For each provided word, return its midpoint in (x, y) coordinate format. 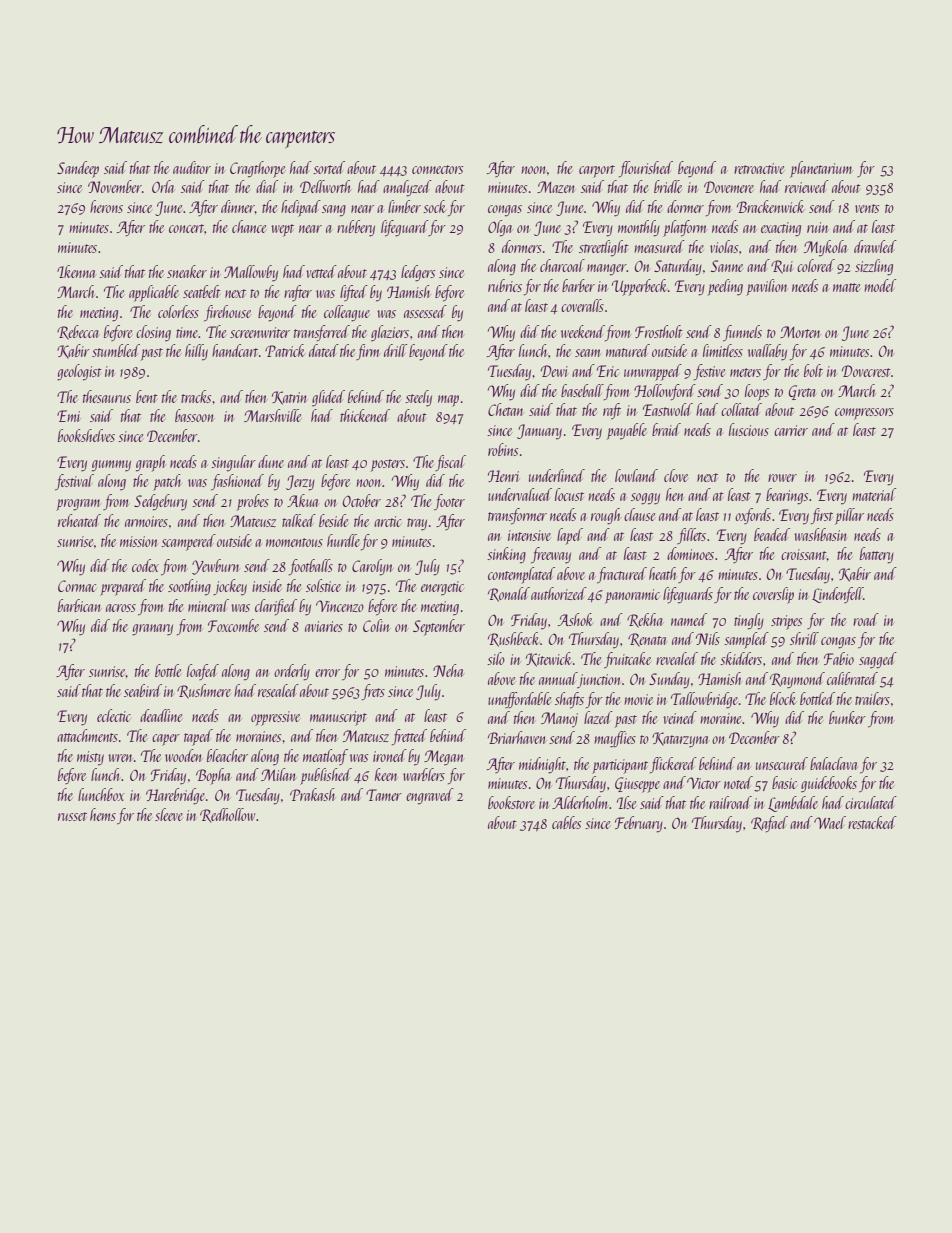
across (121, 608)
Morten (800, 332)
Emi (68, 416)
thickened (365, 415)
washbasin (820, 534)
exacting (781, 229)
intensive (529, 535)
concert (187, 228)
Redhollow (227, 815)
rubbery (356, 228)
